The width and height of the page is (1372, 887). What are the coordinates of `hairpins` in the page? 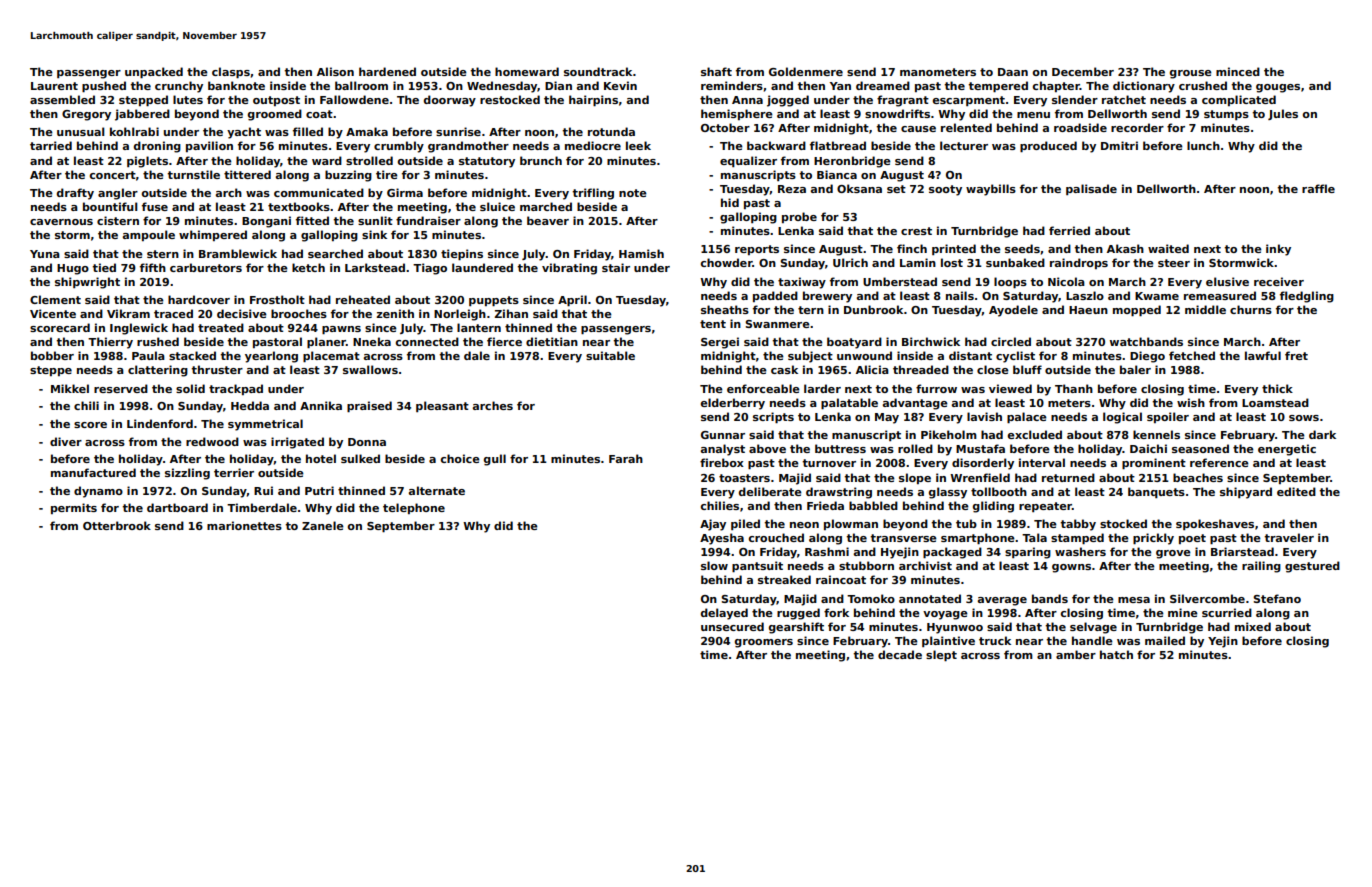 It's located at (593, 100).
